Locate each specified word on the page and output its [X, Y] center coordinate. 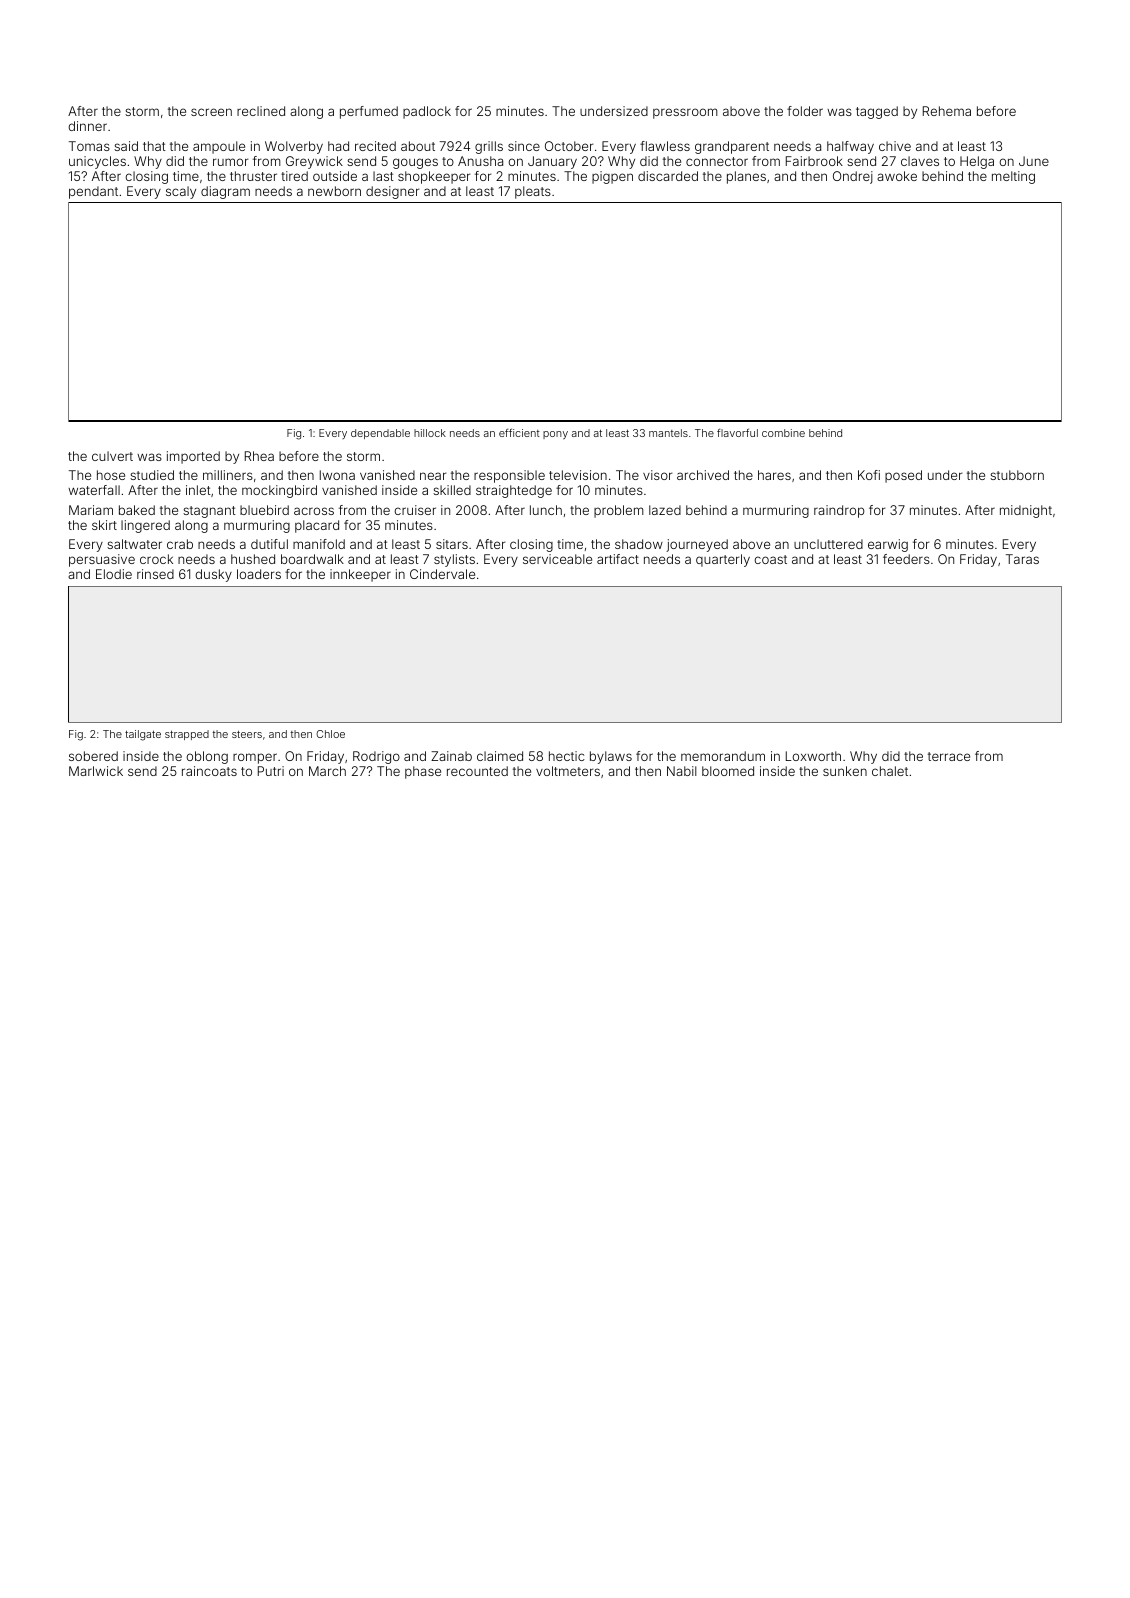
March [327, 771]
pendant [93, 192]
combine [783, 433]
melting [1013, 177]
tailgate [143, 735]
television [578, 475]
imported [193, 457]
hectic [567, 756]
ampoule [219, 147]
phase [423, 772]
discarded [668, 176]
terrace [949, 756]
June [1034, 161]
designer [392, 192]
